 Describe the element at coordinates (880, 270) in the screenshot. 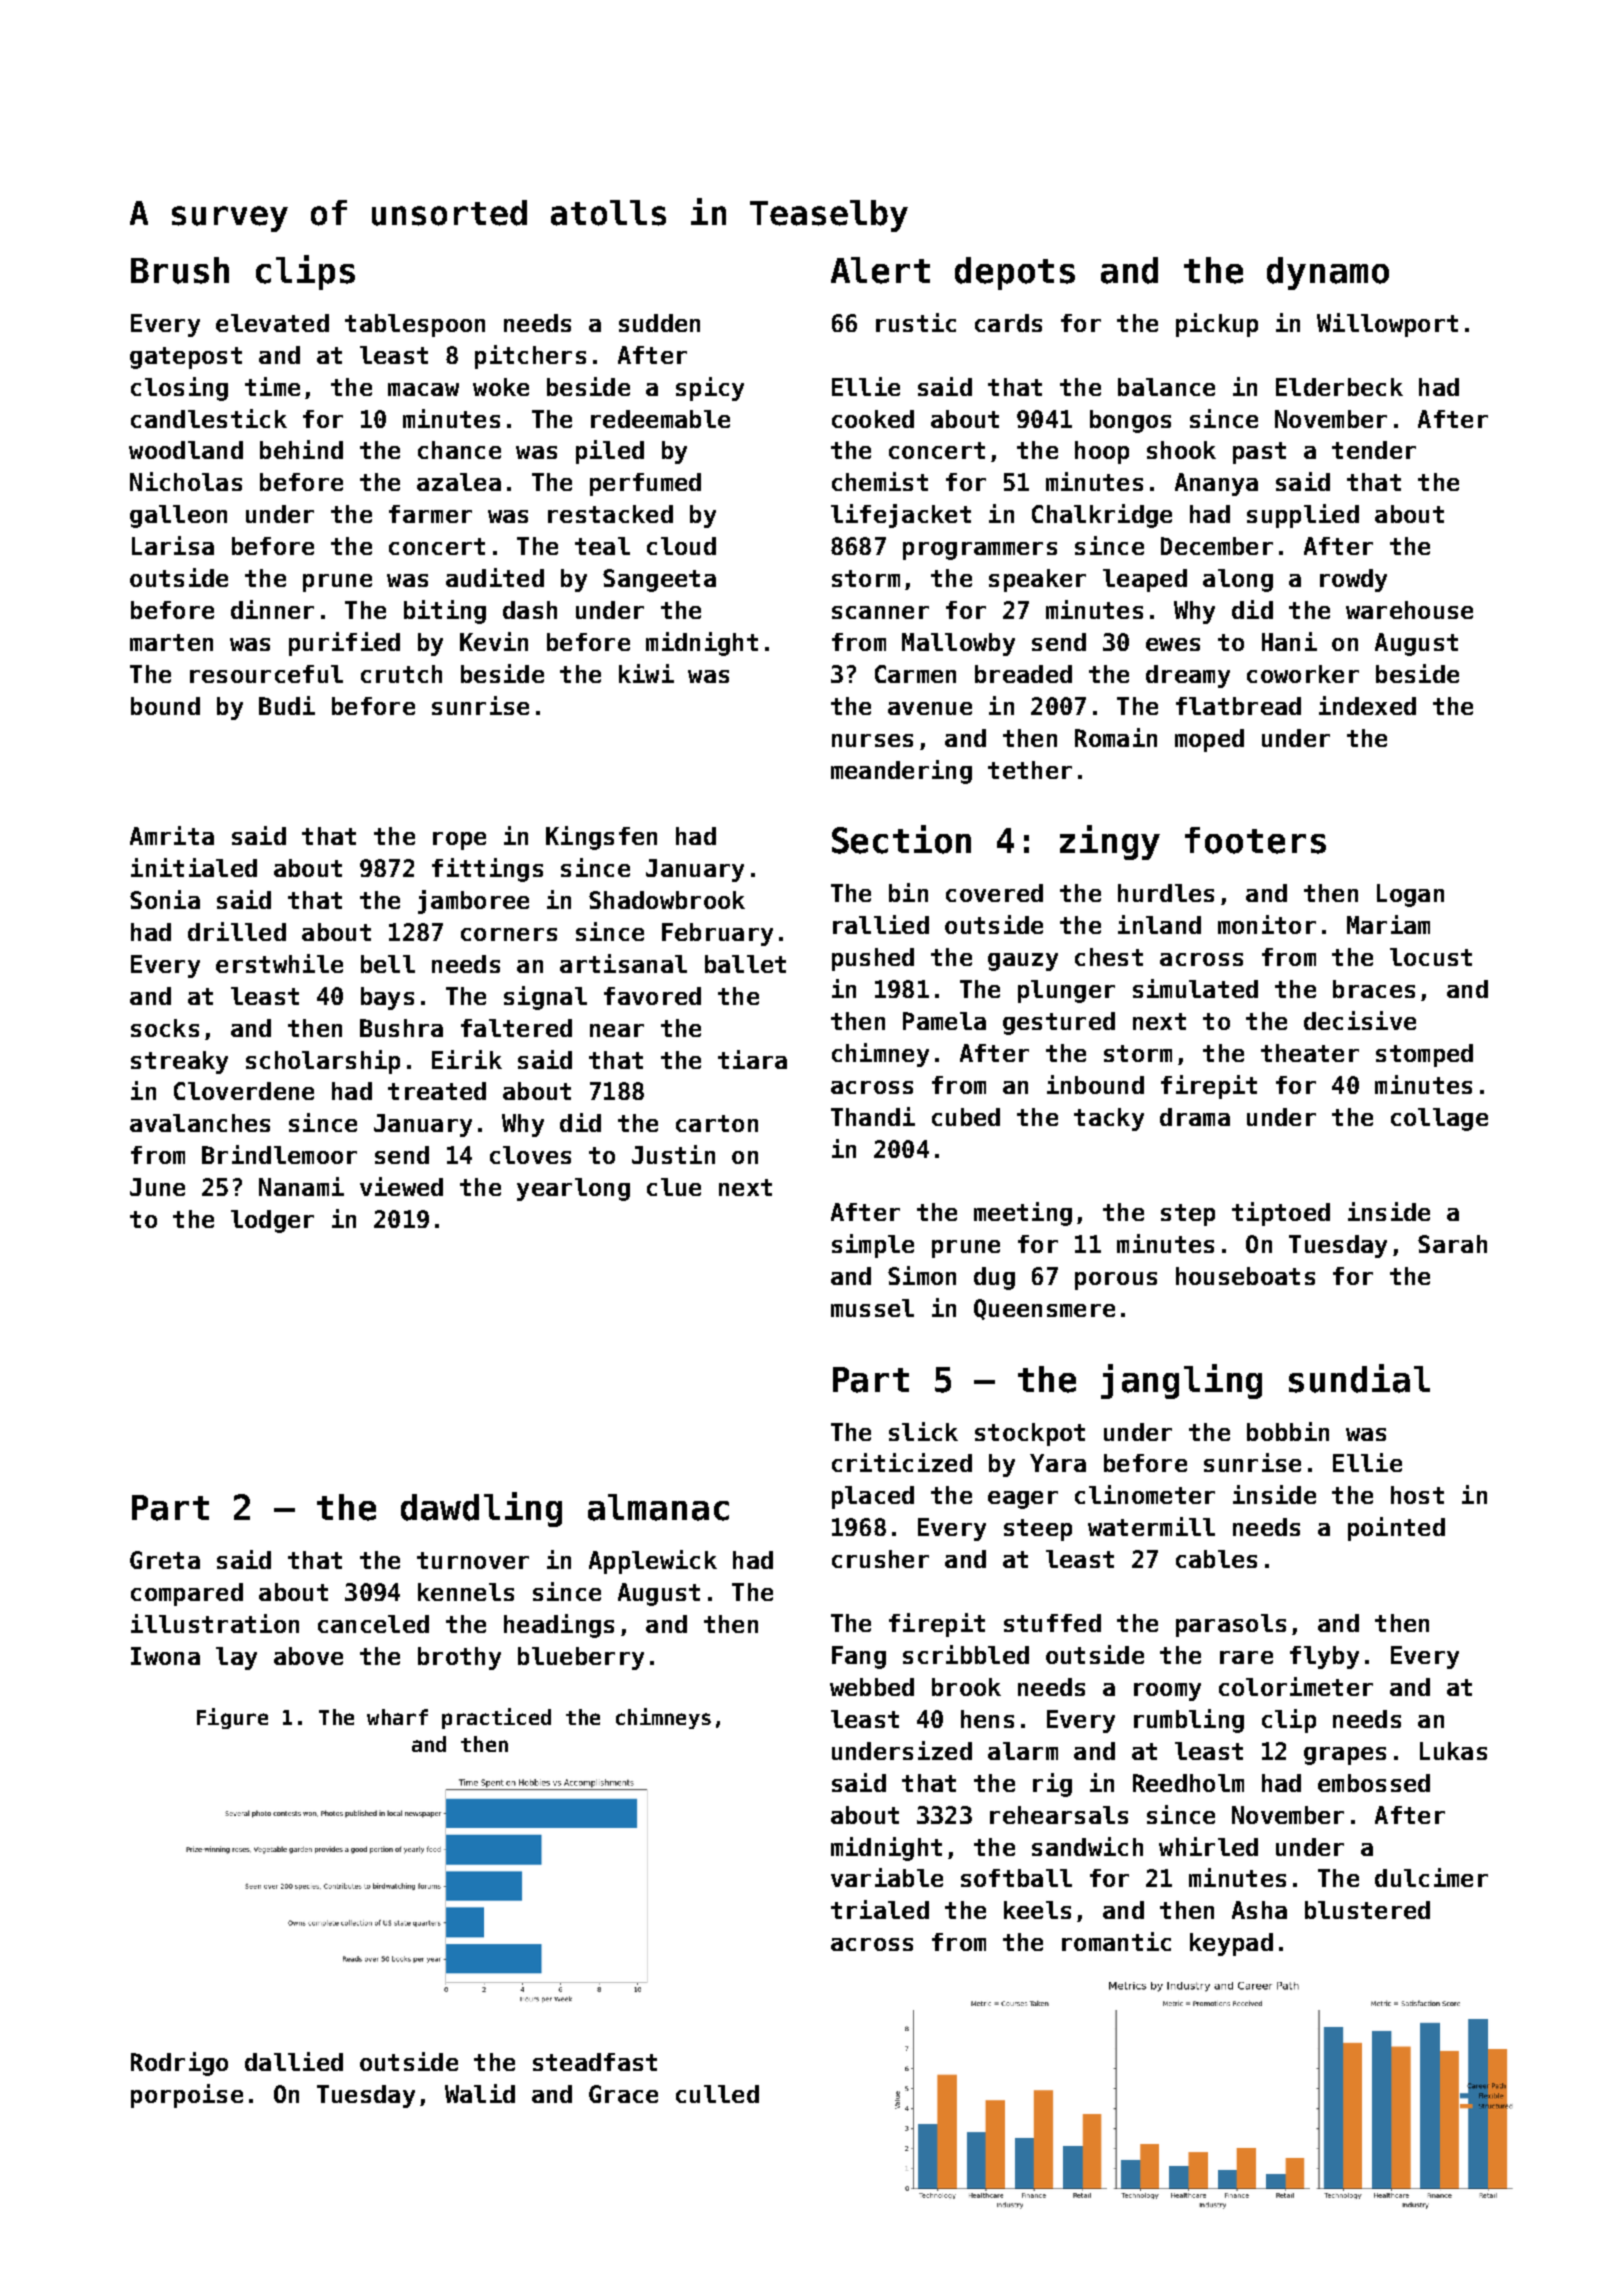

I see `Alert` at that location.
